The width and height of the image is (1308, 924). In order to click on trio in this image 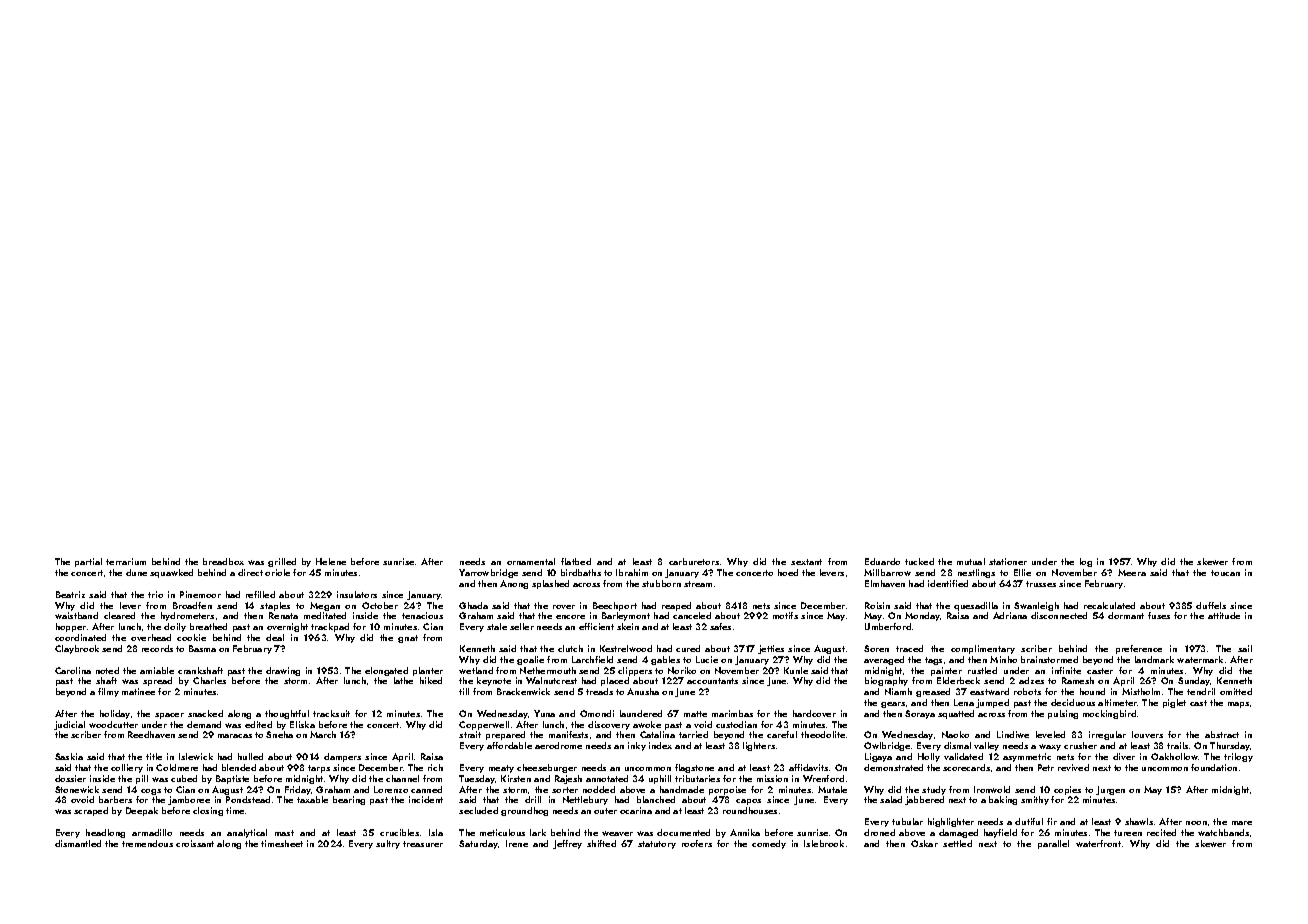, I will do `click(155, 594)`.
